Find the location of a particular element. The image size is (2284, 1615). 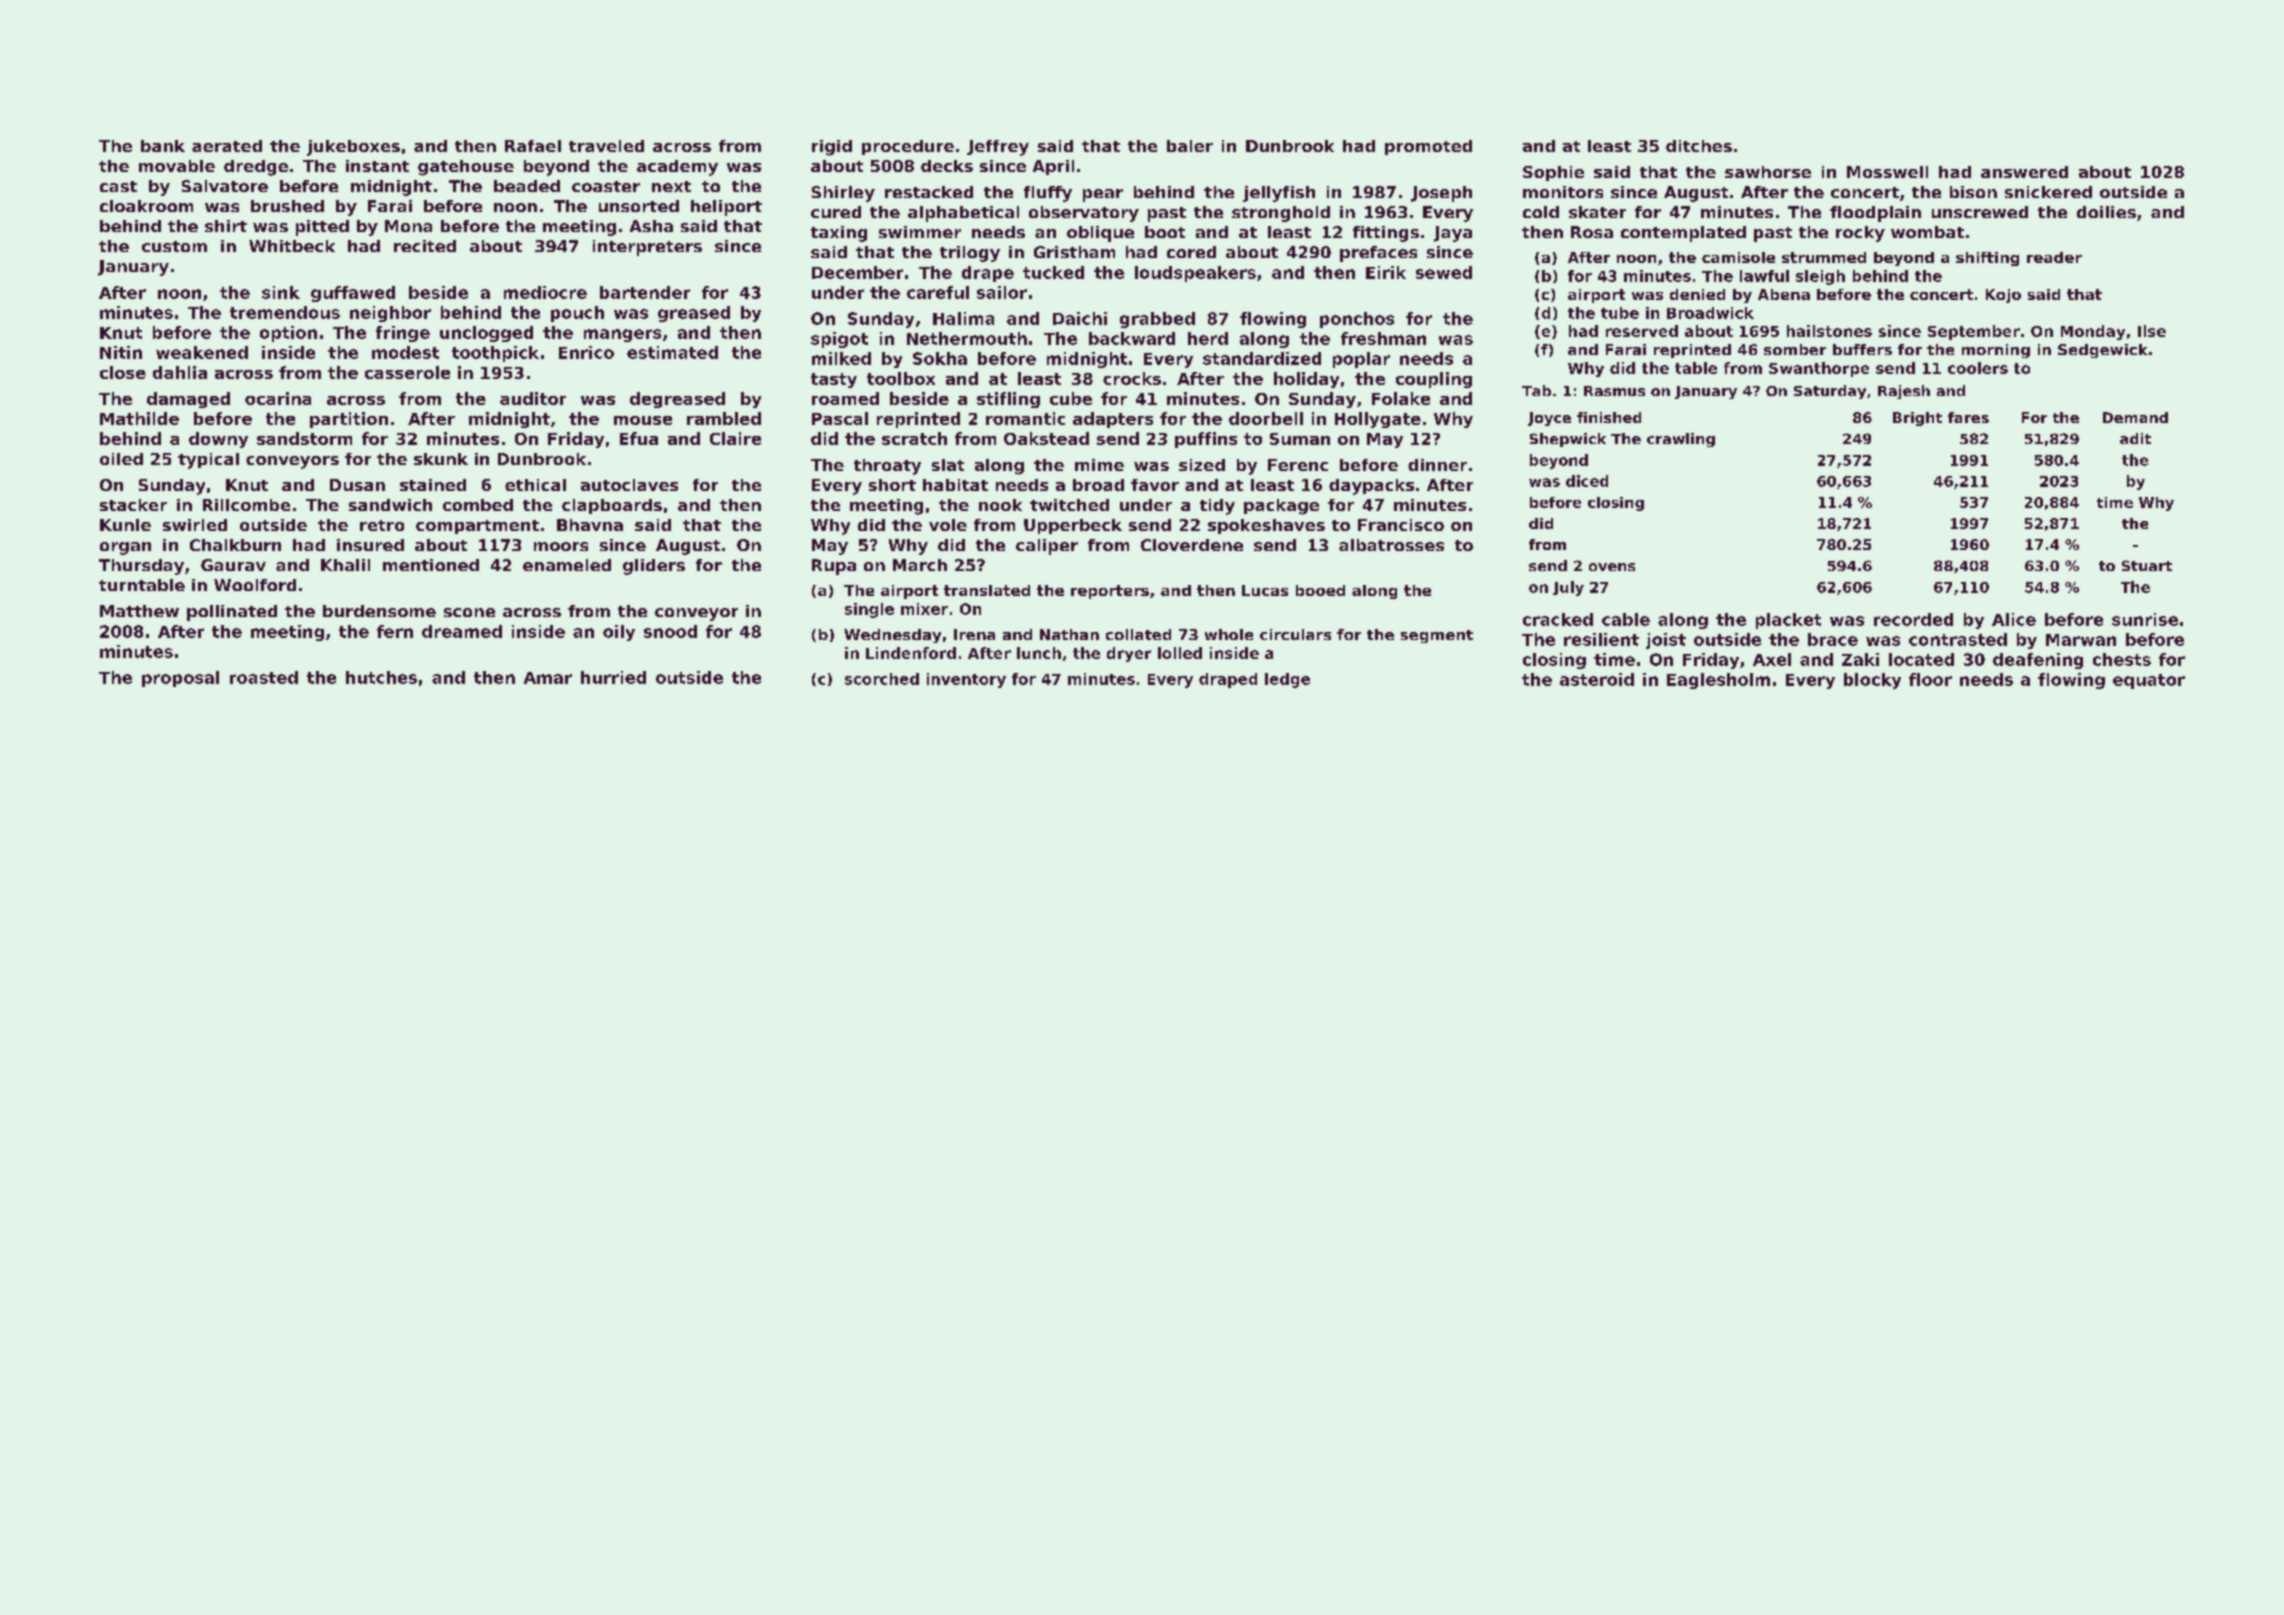

blocky is located at coordinates (1872, 681).
